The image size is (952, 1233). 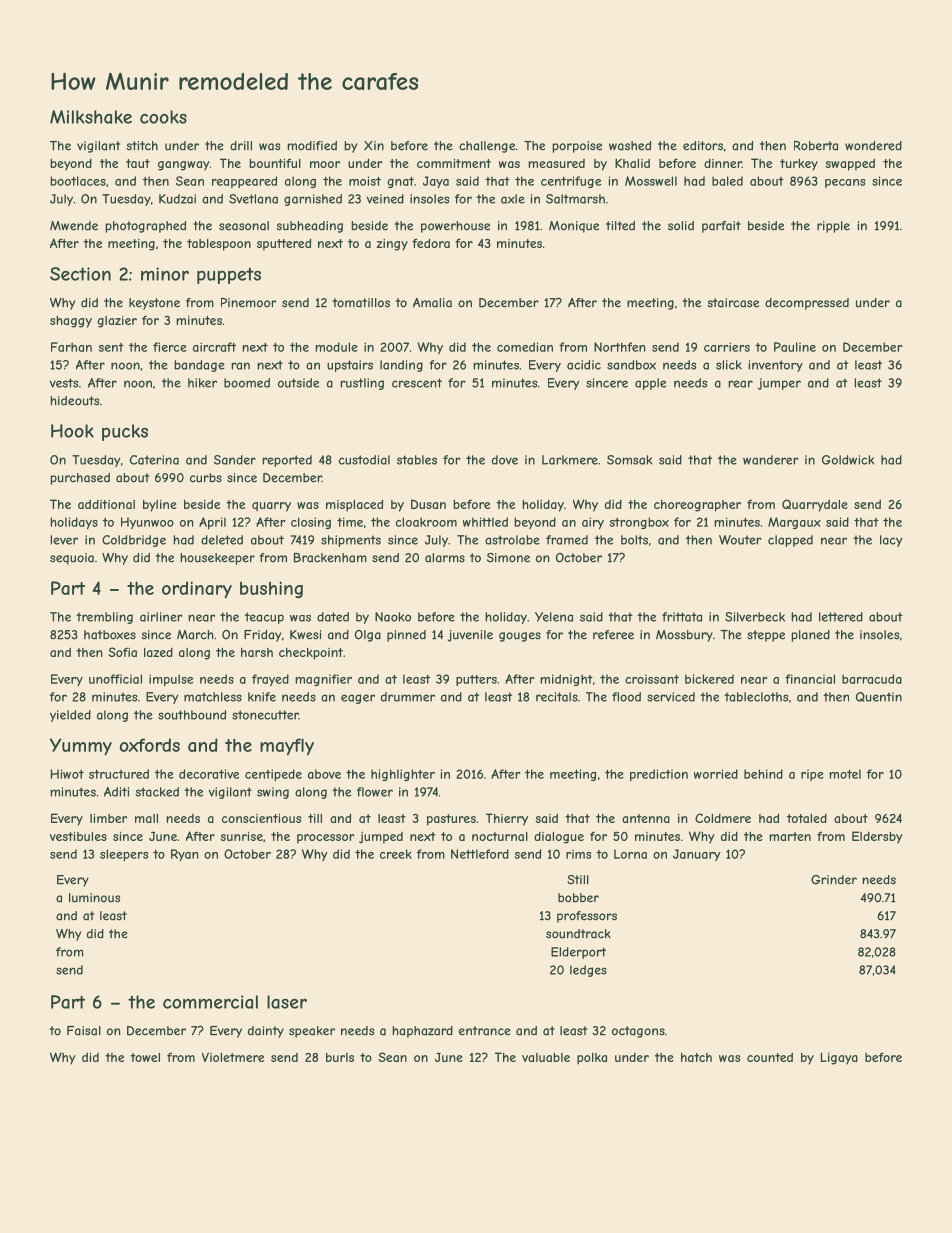 What do you see at coordinates (311, 523) in the page?
I see `closing` at bounding box center [311, 523].
